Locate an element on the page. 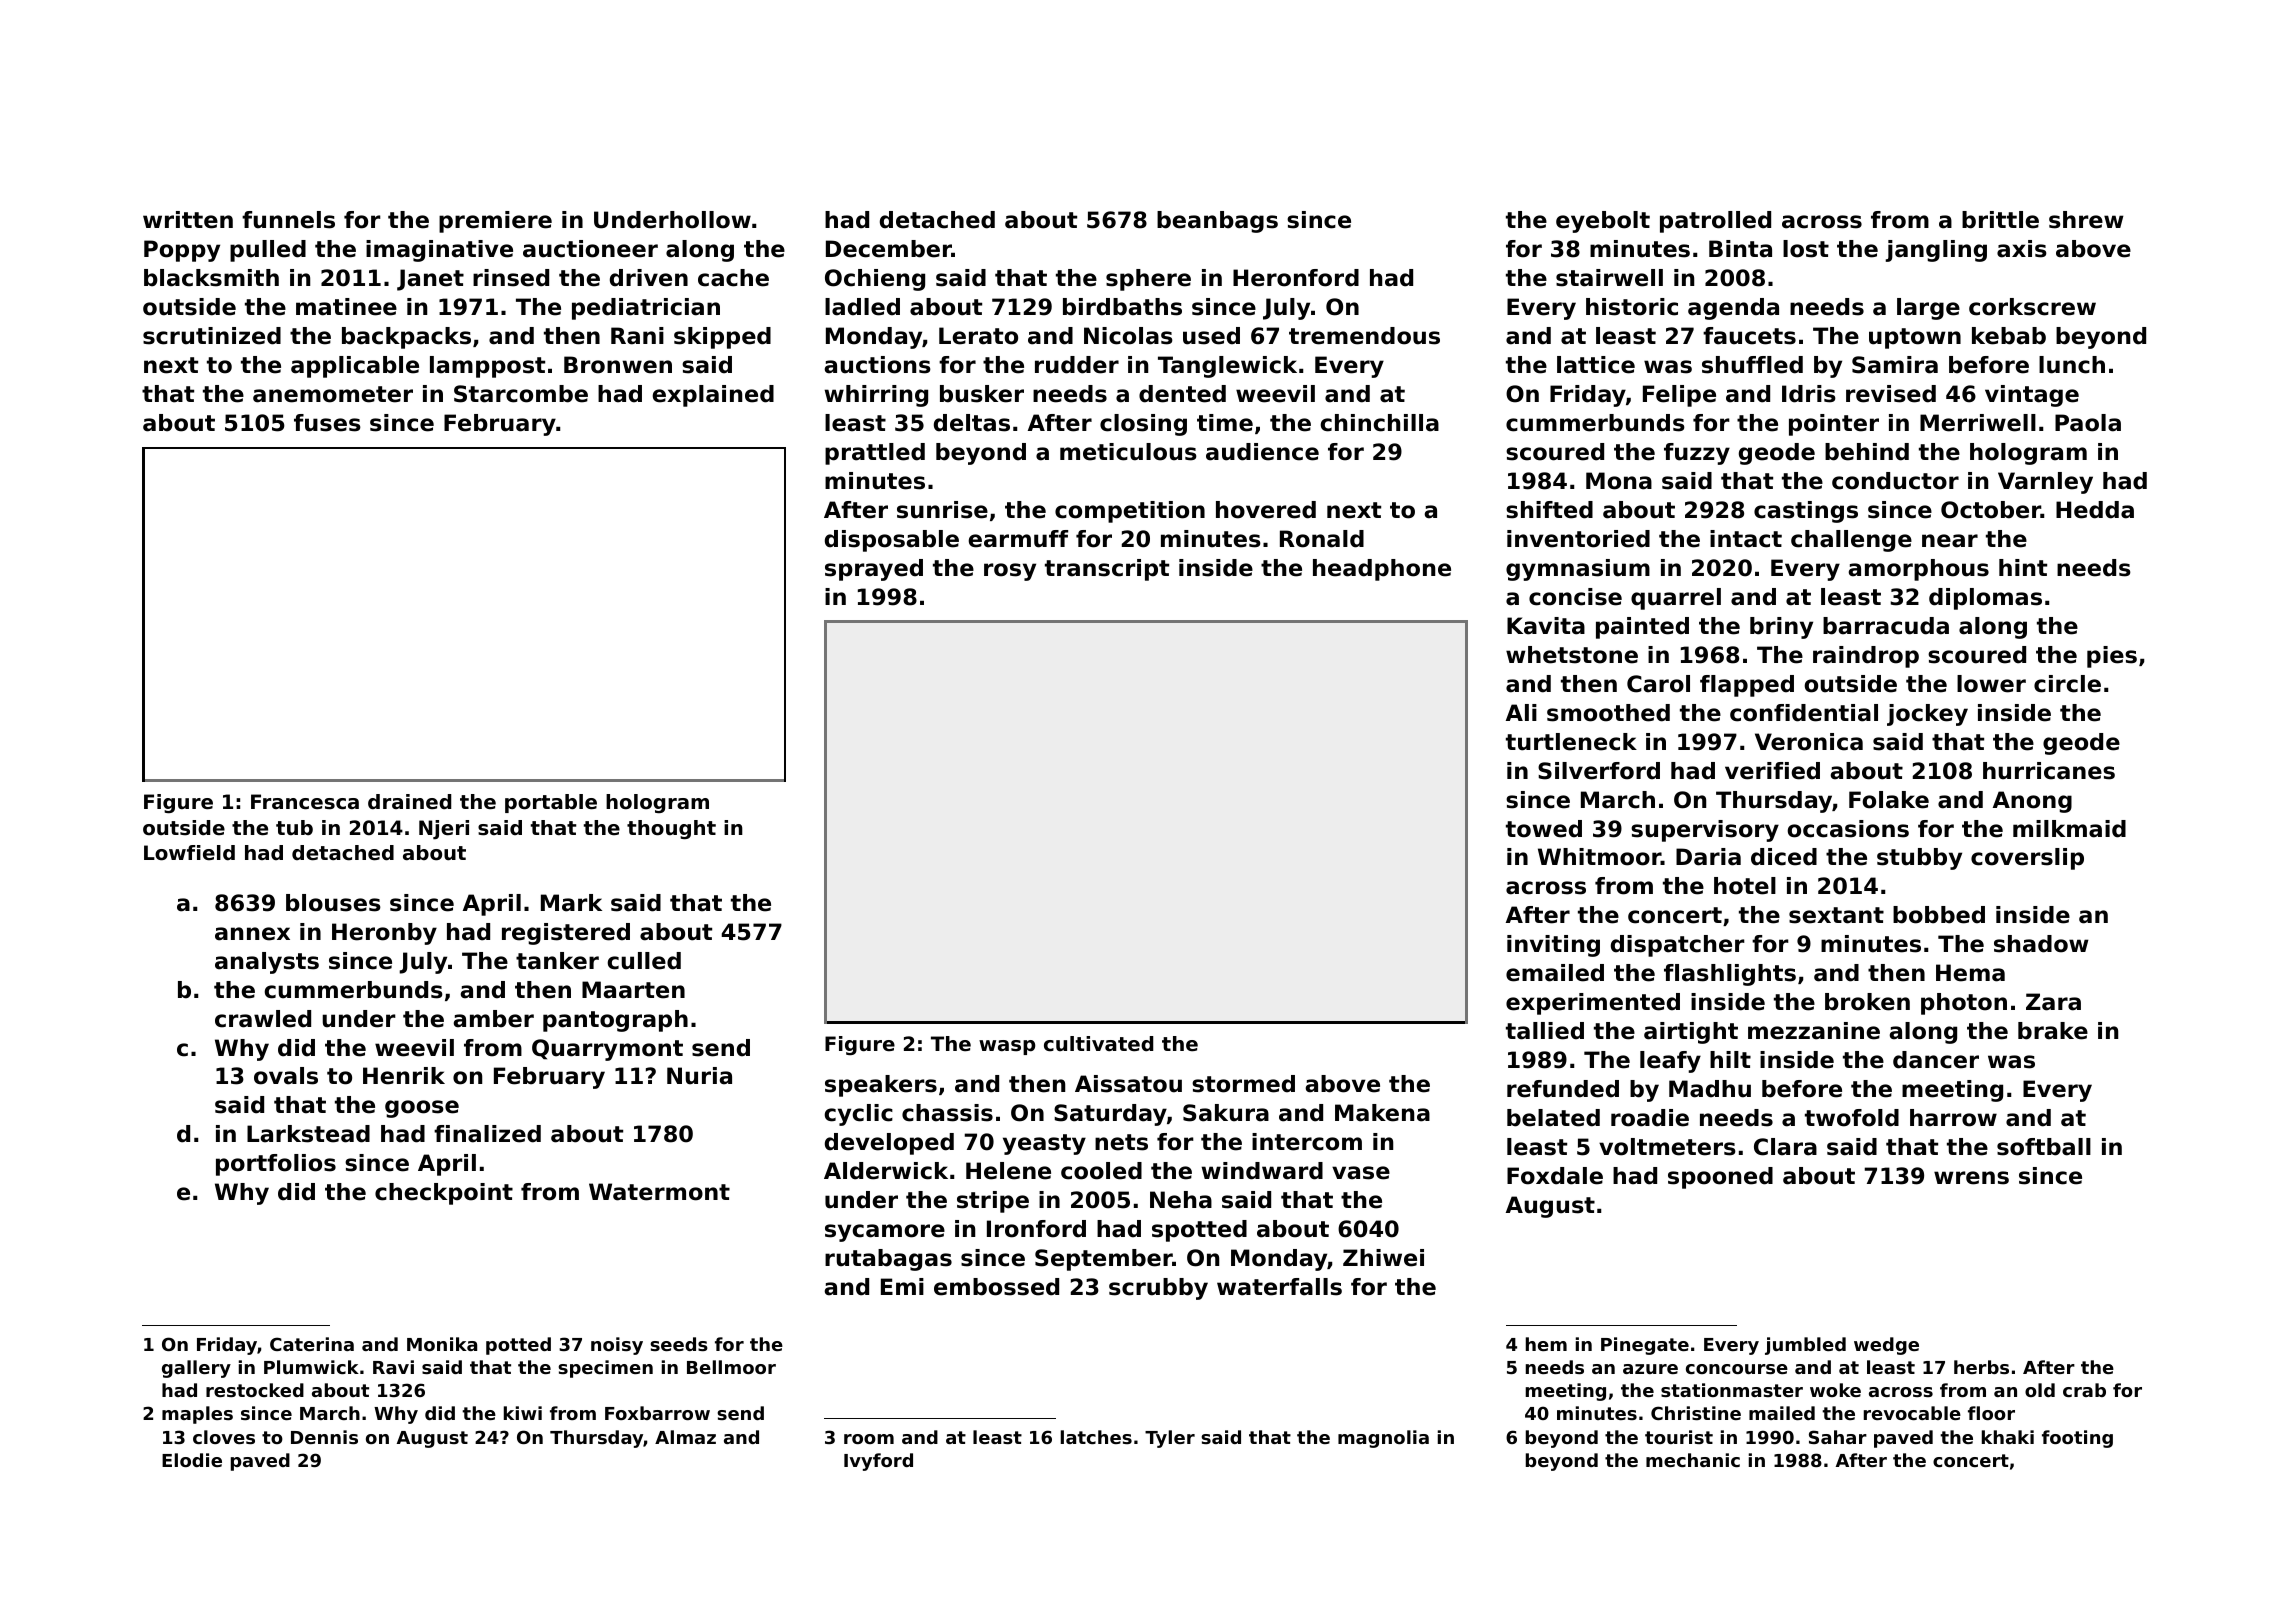 The height and width of the image is (1620, 2292). auctioneer is located at coordinates (590, 249).
